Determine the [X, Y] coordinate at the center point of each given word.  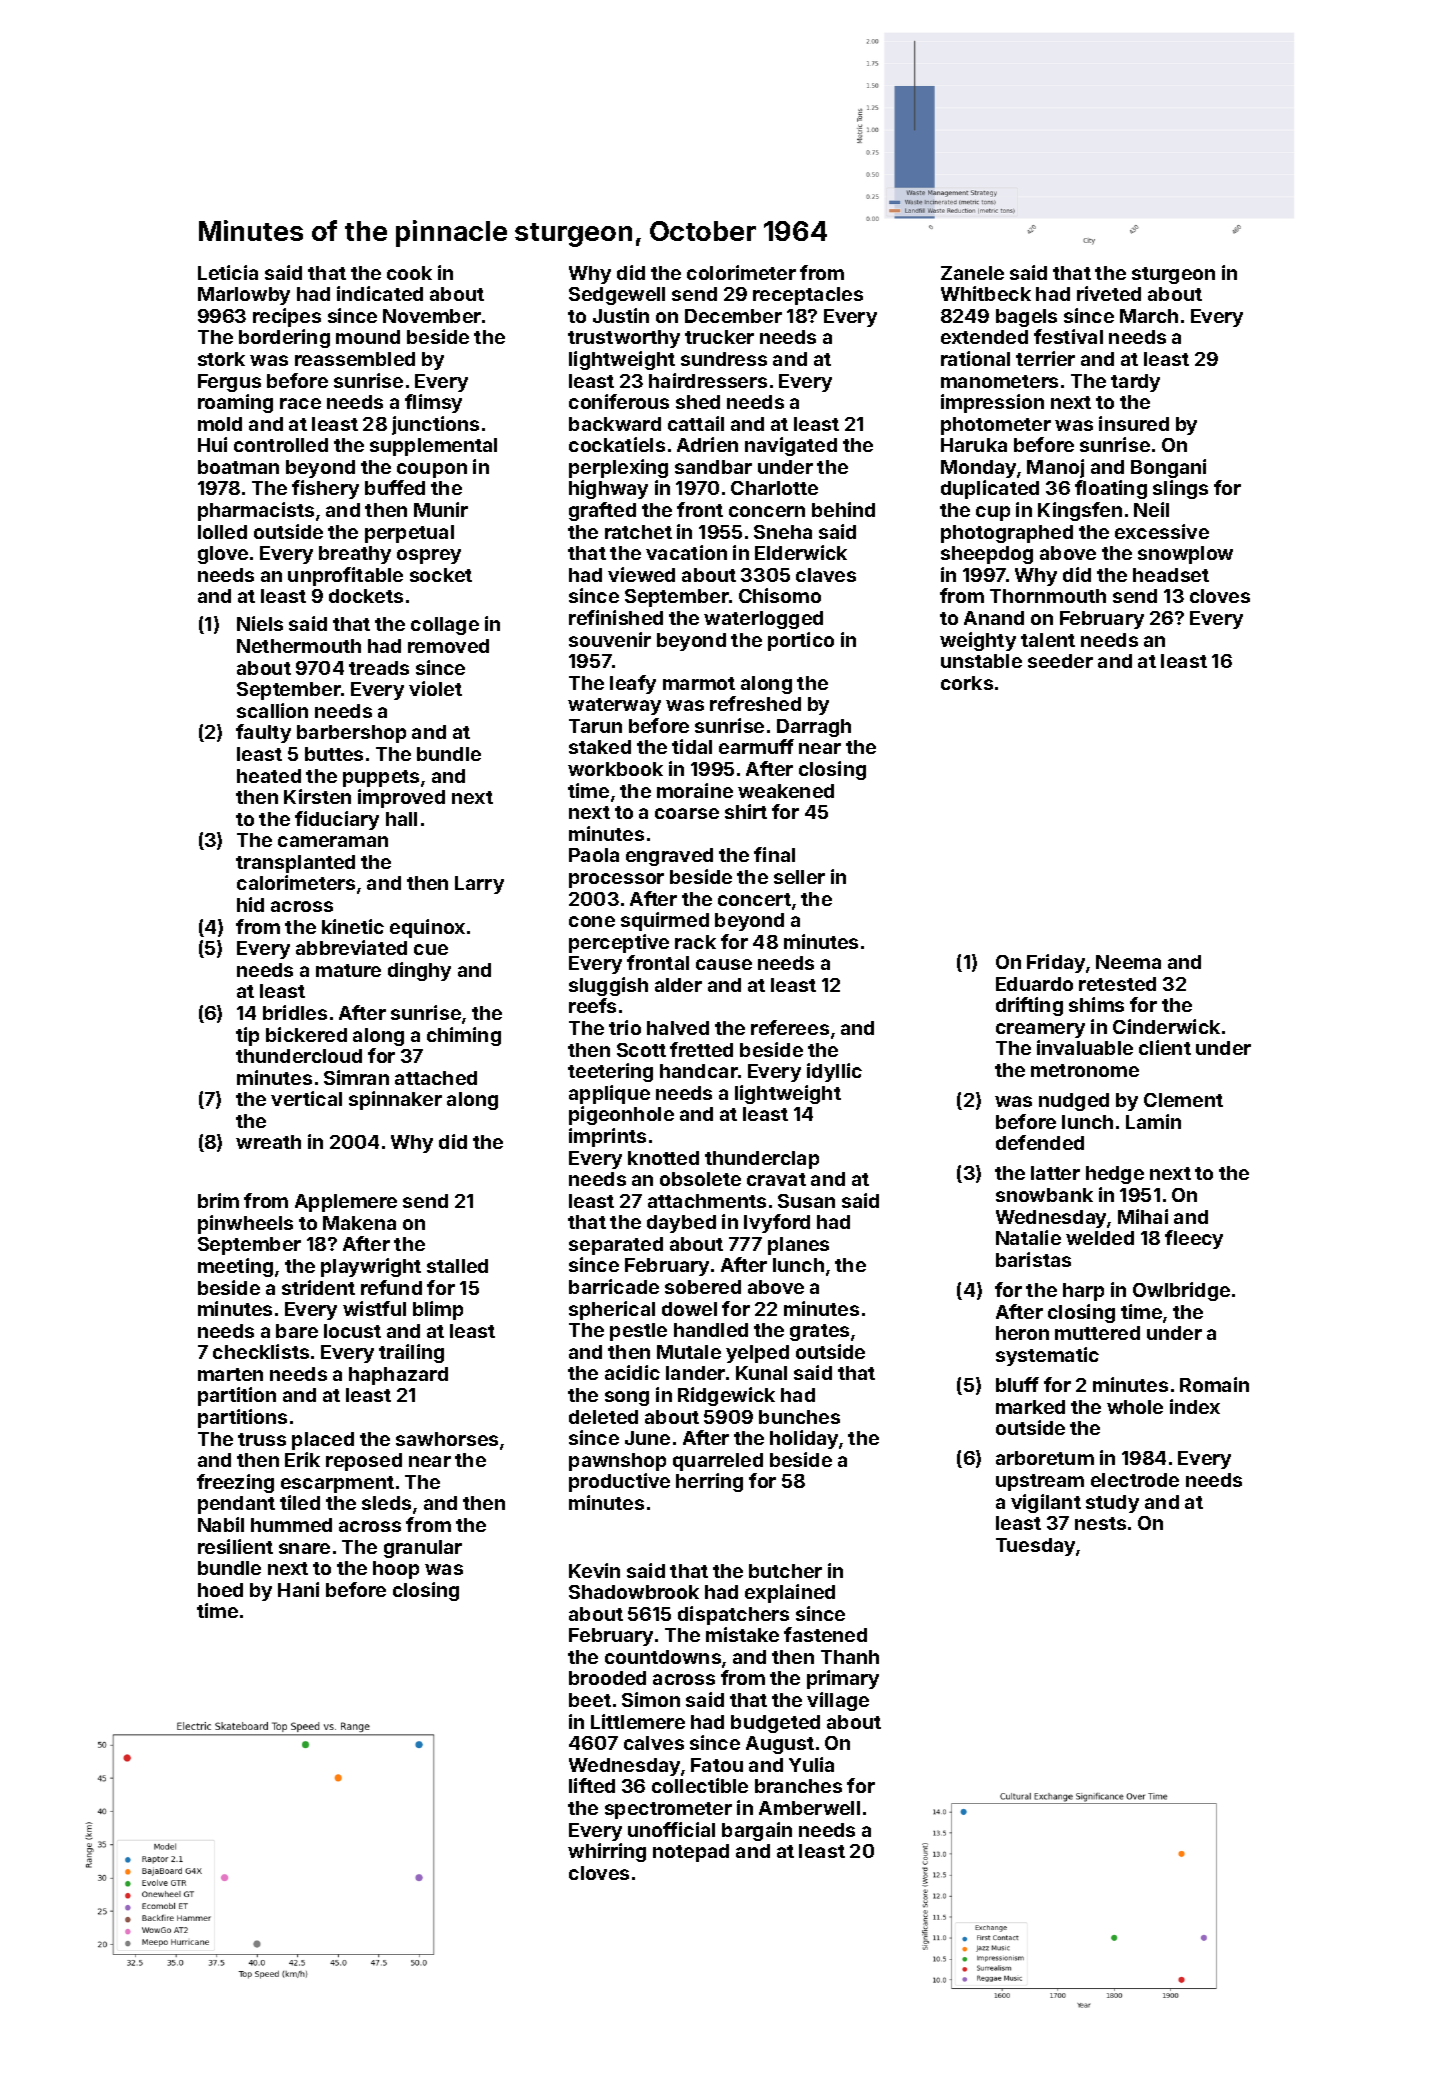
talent [1048, 640]
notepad [691, 1853]
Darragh [814, 728]
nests [1100, 1523]
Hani [298, 1589]
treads [379, 668]
